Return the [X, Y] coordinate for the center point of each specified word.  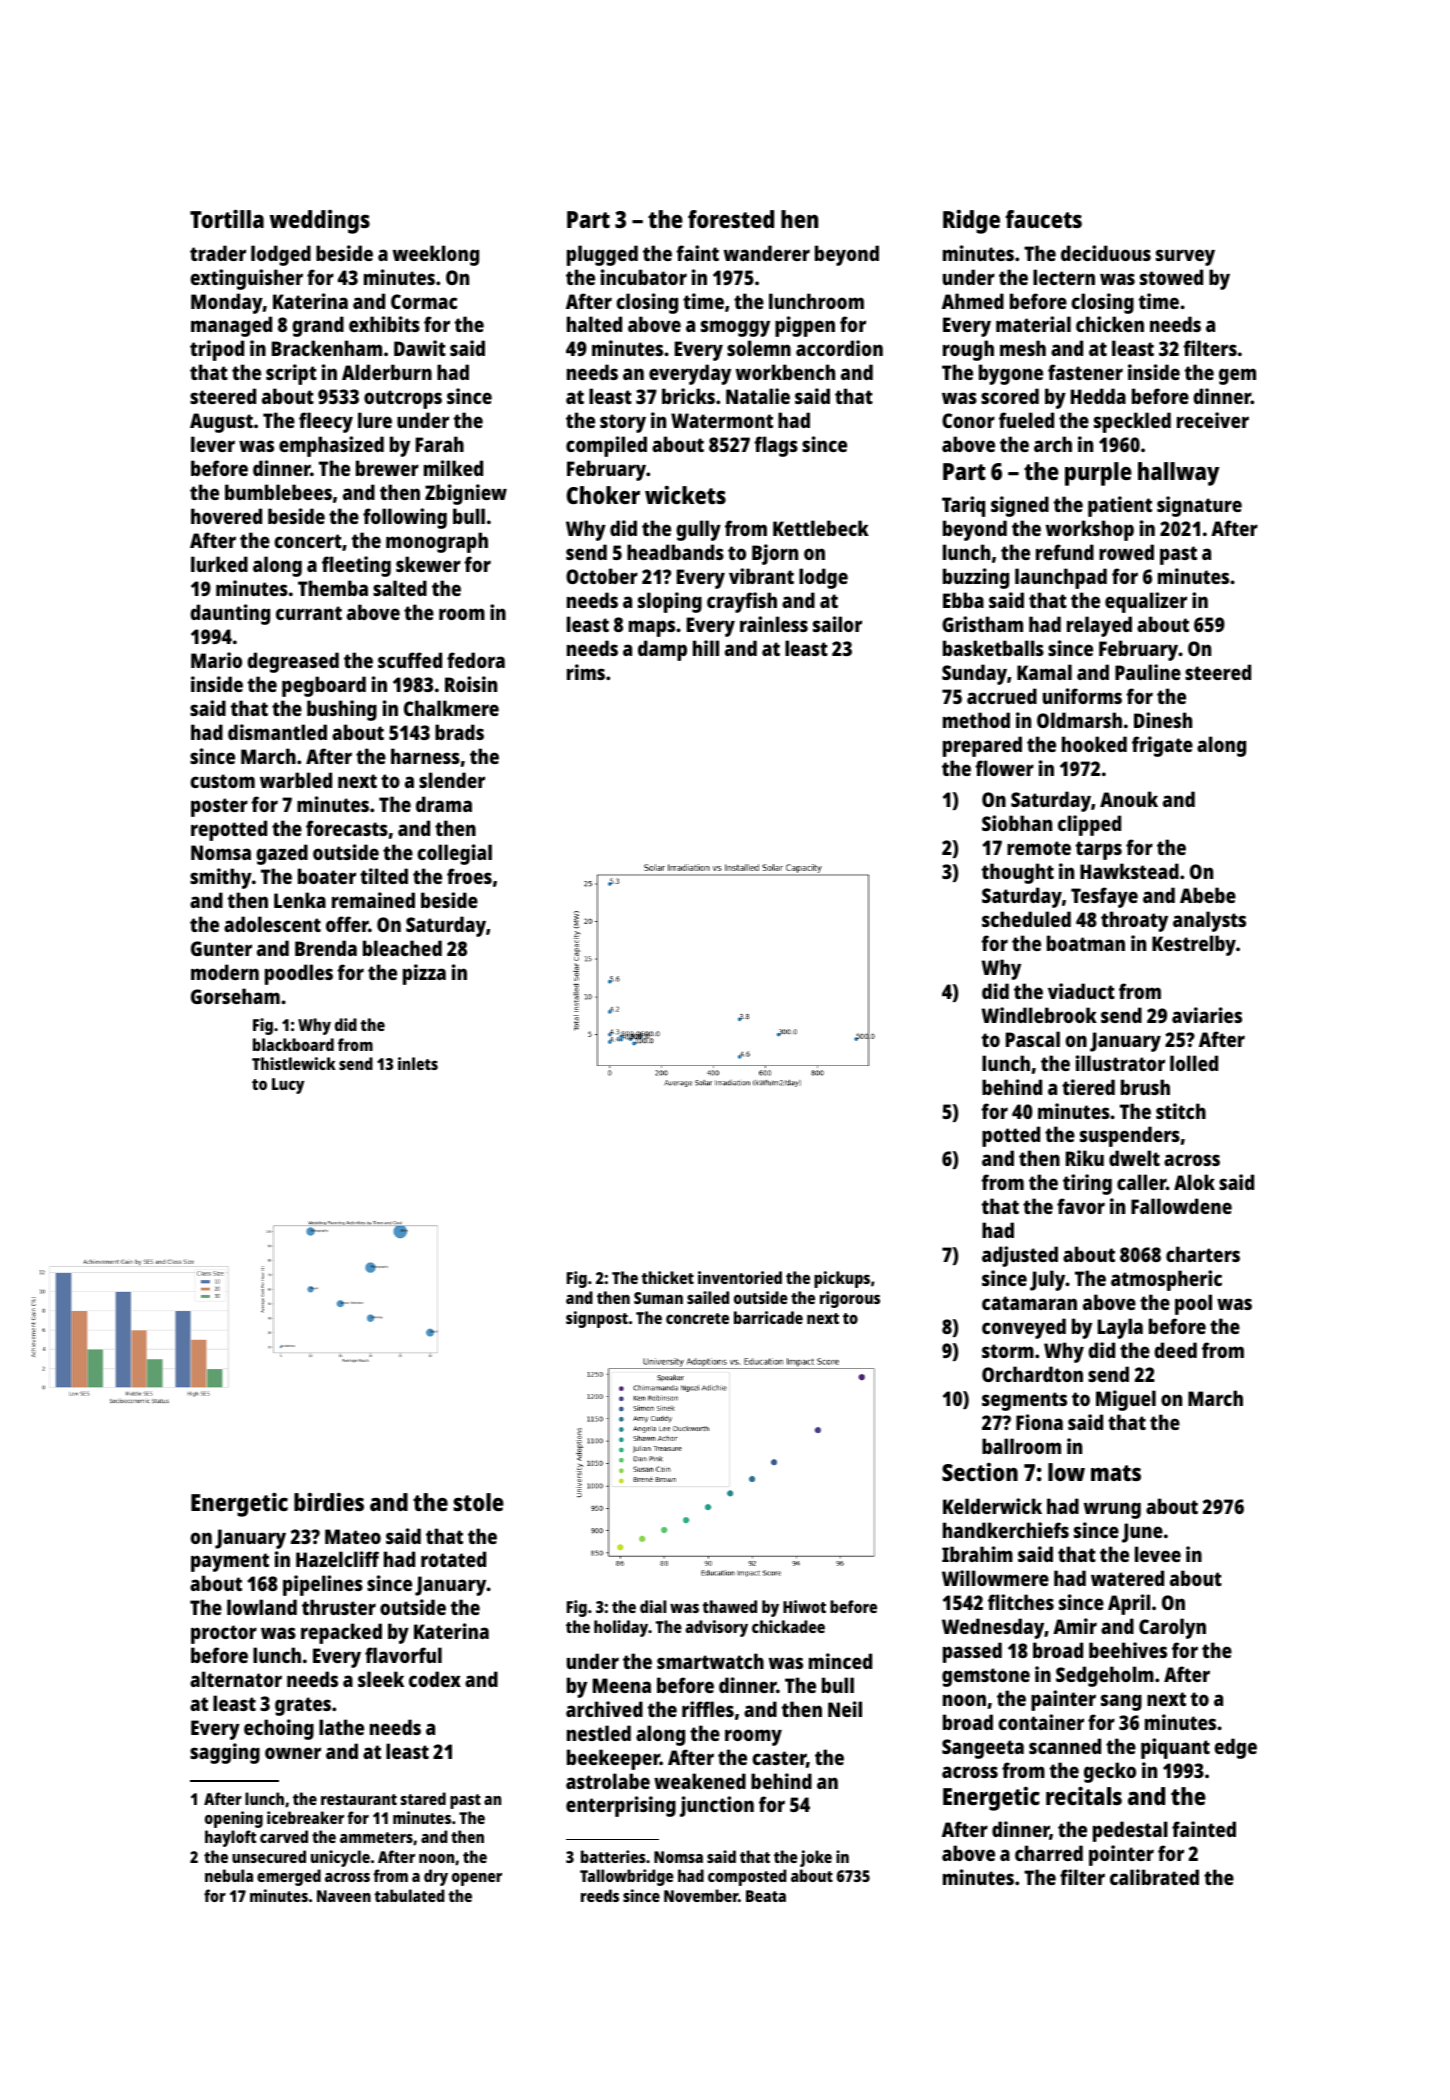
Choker [603, 495]
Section [980, 1472]
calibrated [1154, 1877]
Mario [216, 660]
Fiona [1039, 1422]
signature [1199, 506]
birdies [329, 1502]
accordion [839, 348]
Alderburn [387, 372]
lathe [341, 1727]
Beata [766, 1896]
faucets [1044, 219]
